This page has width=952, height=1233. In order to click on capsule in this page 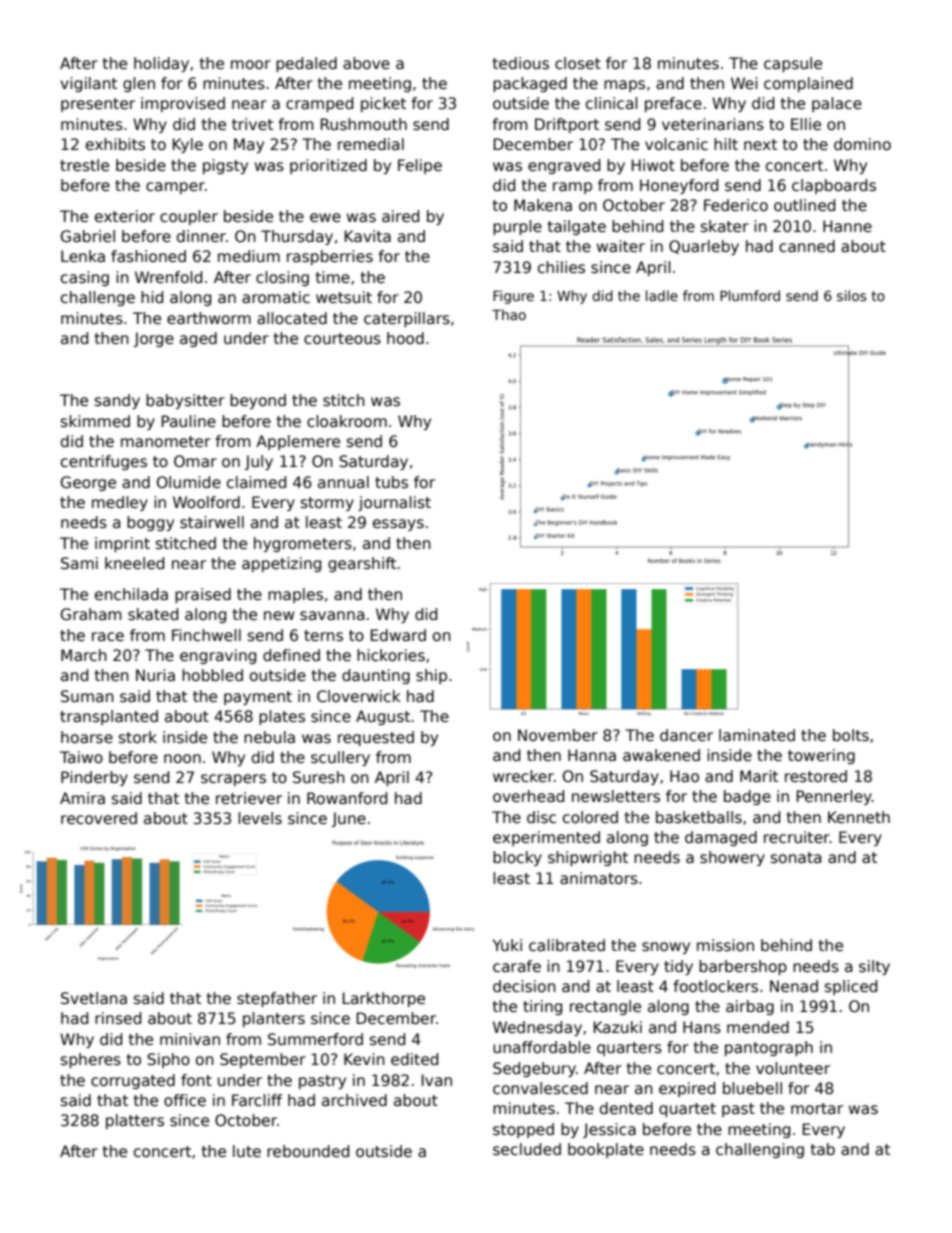, I will do `click(793, 64)`.
